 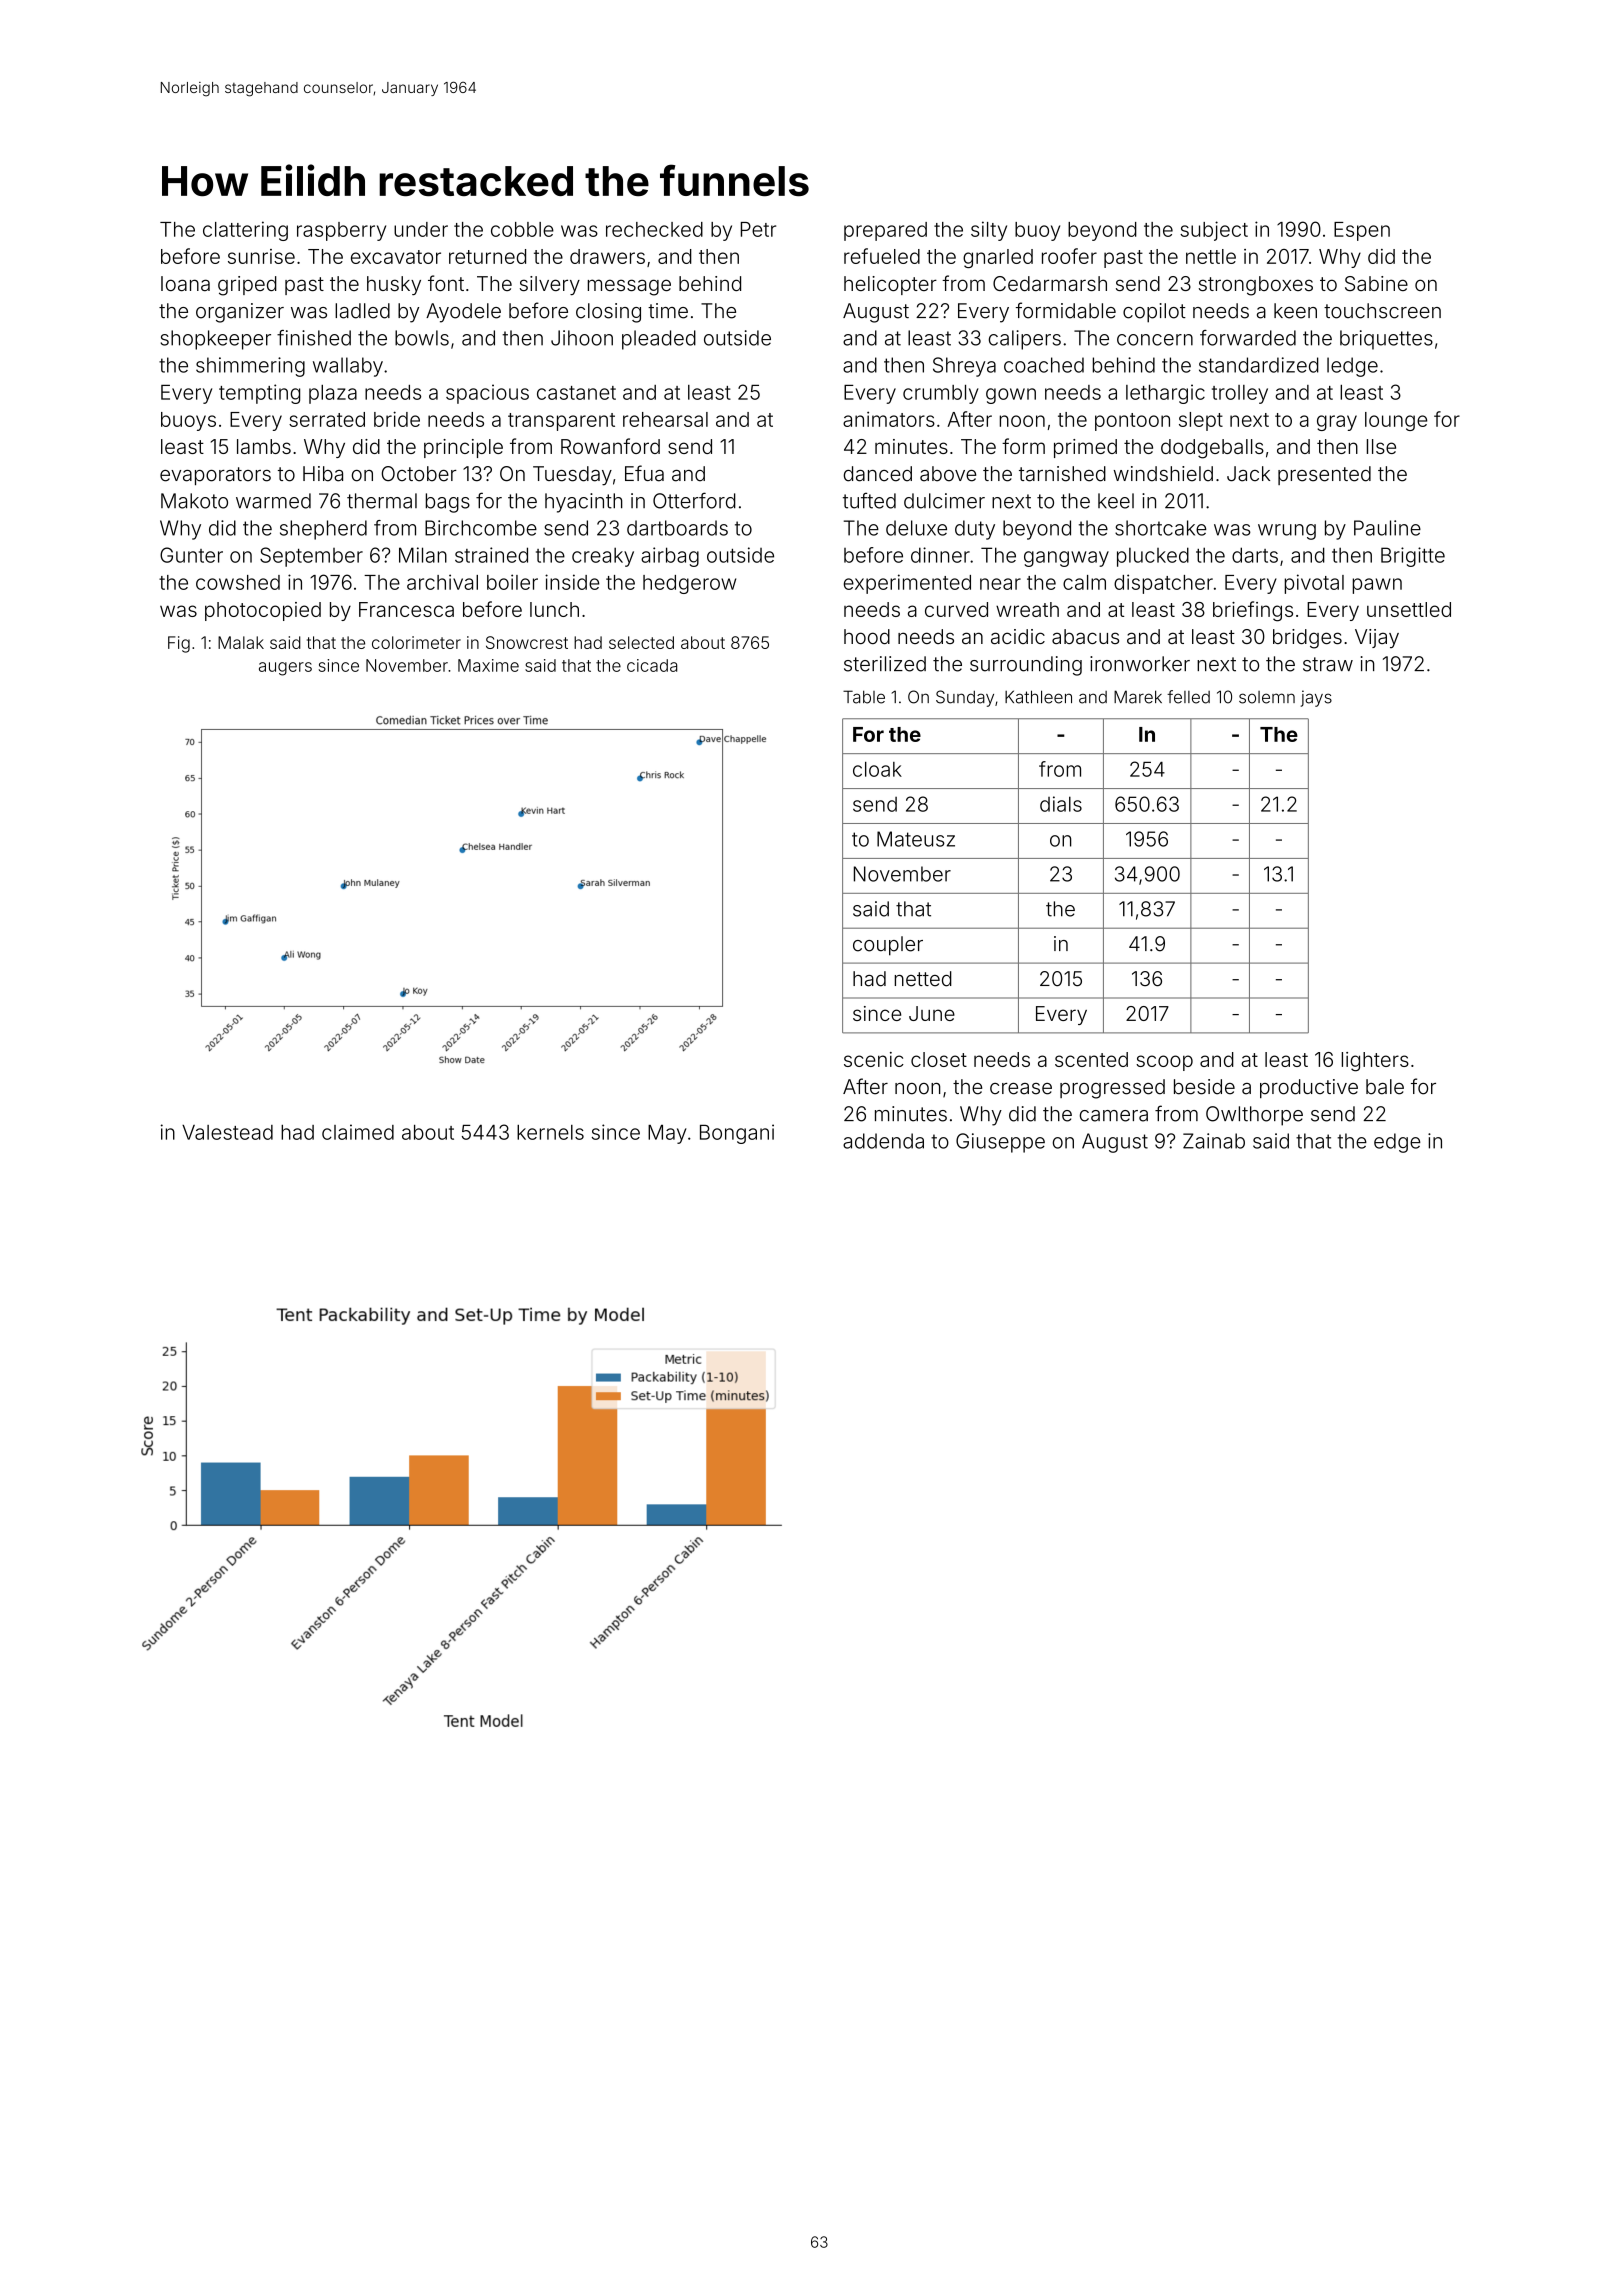 I want to click on gown, so click(x=1011, y=396).
